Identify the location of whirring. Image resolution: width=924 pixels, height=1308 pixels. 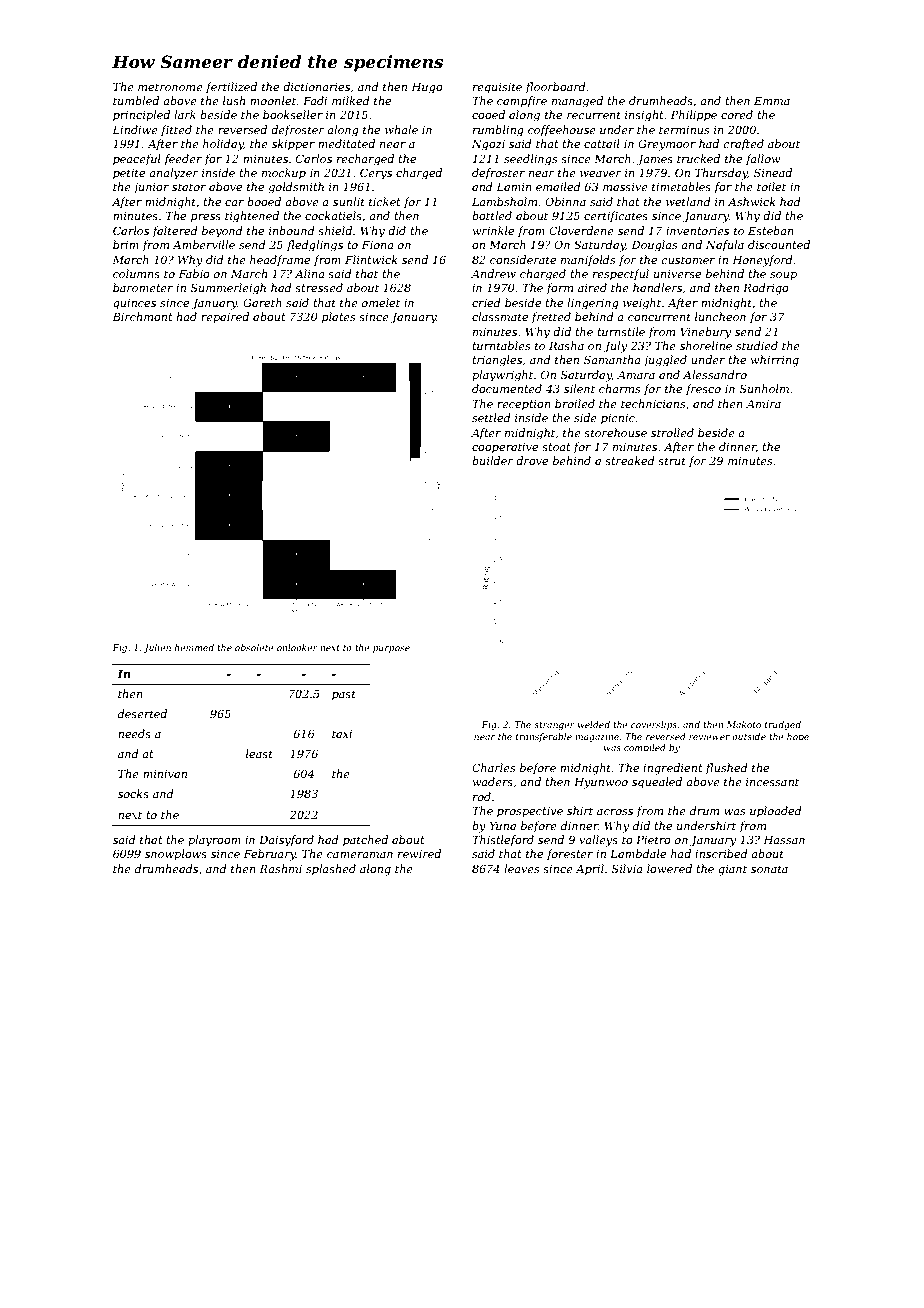
(775, 361).
